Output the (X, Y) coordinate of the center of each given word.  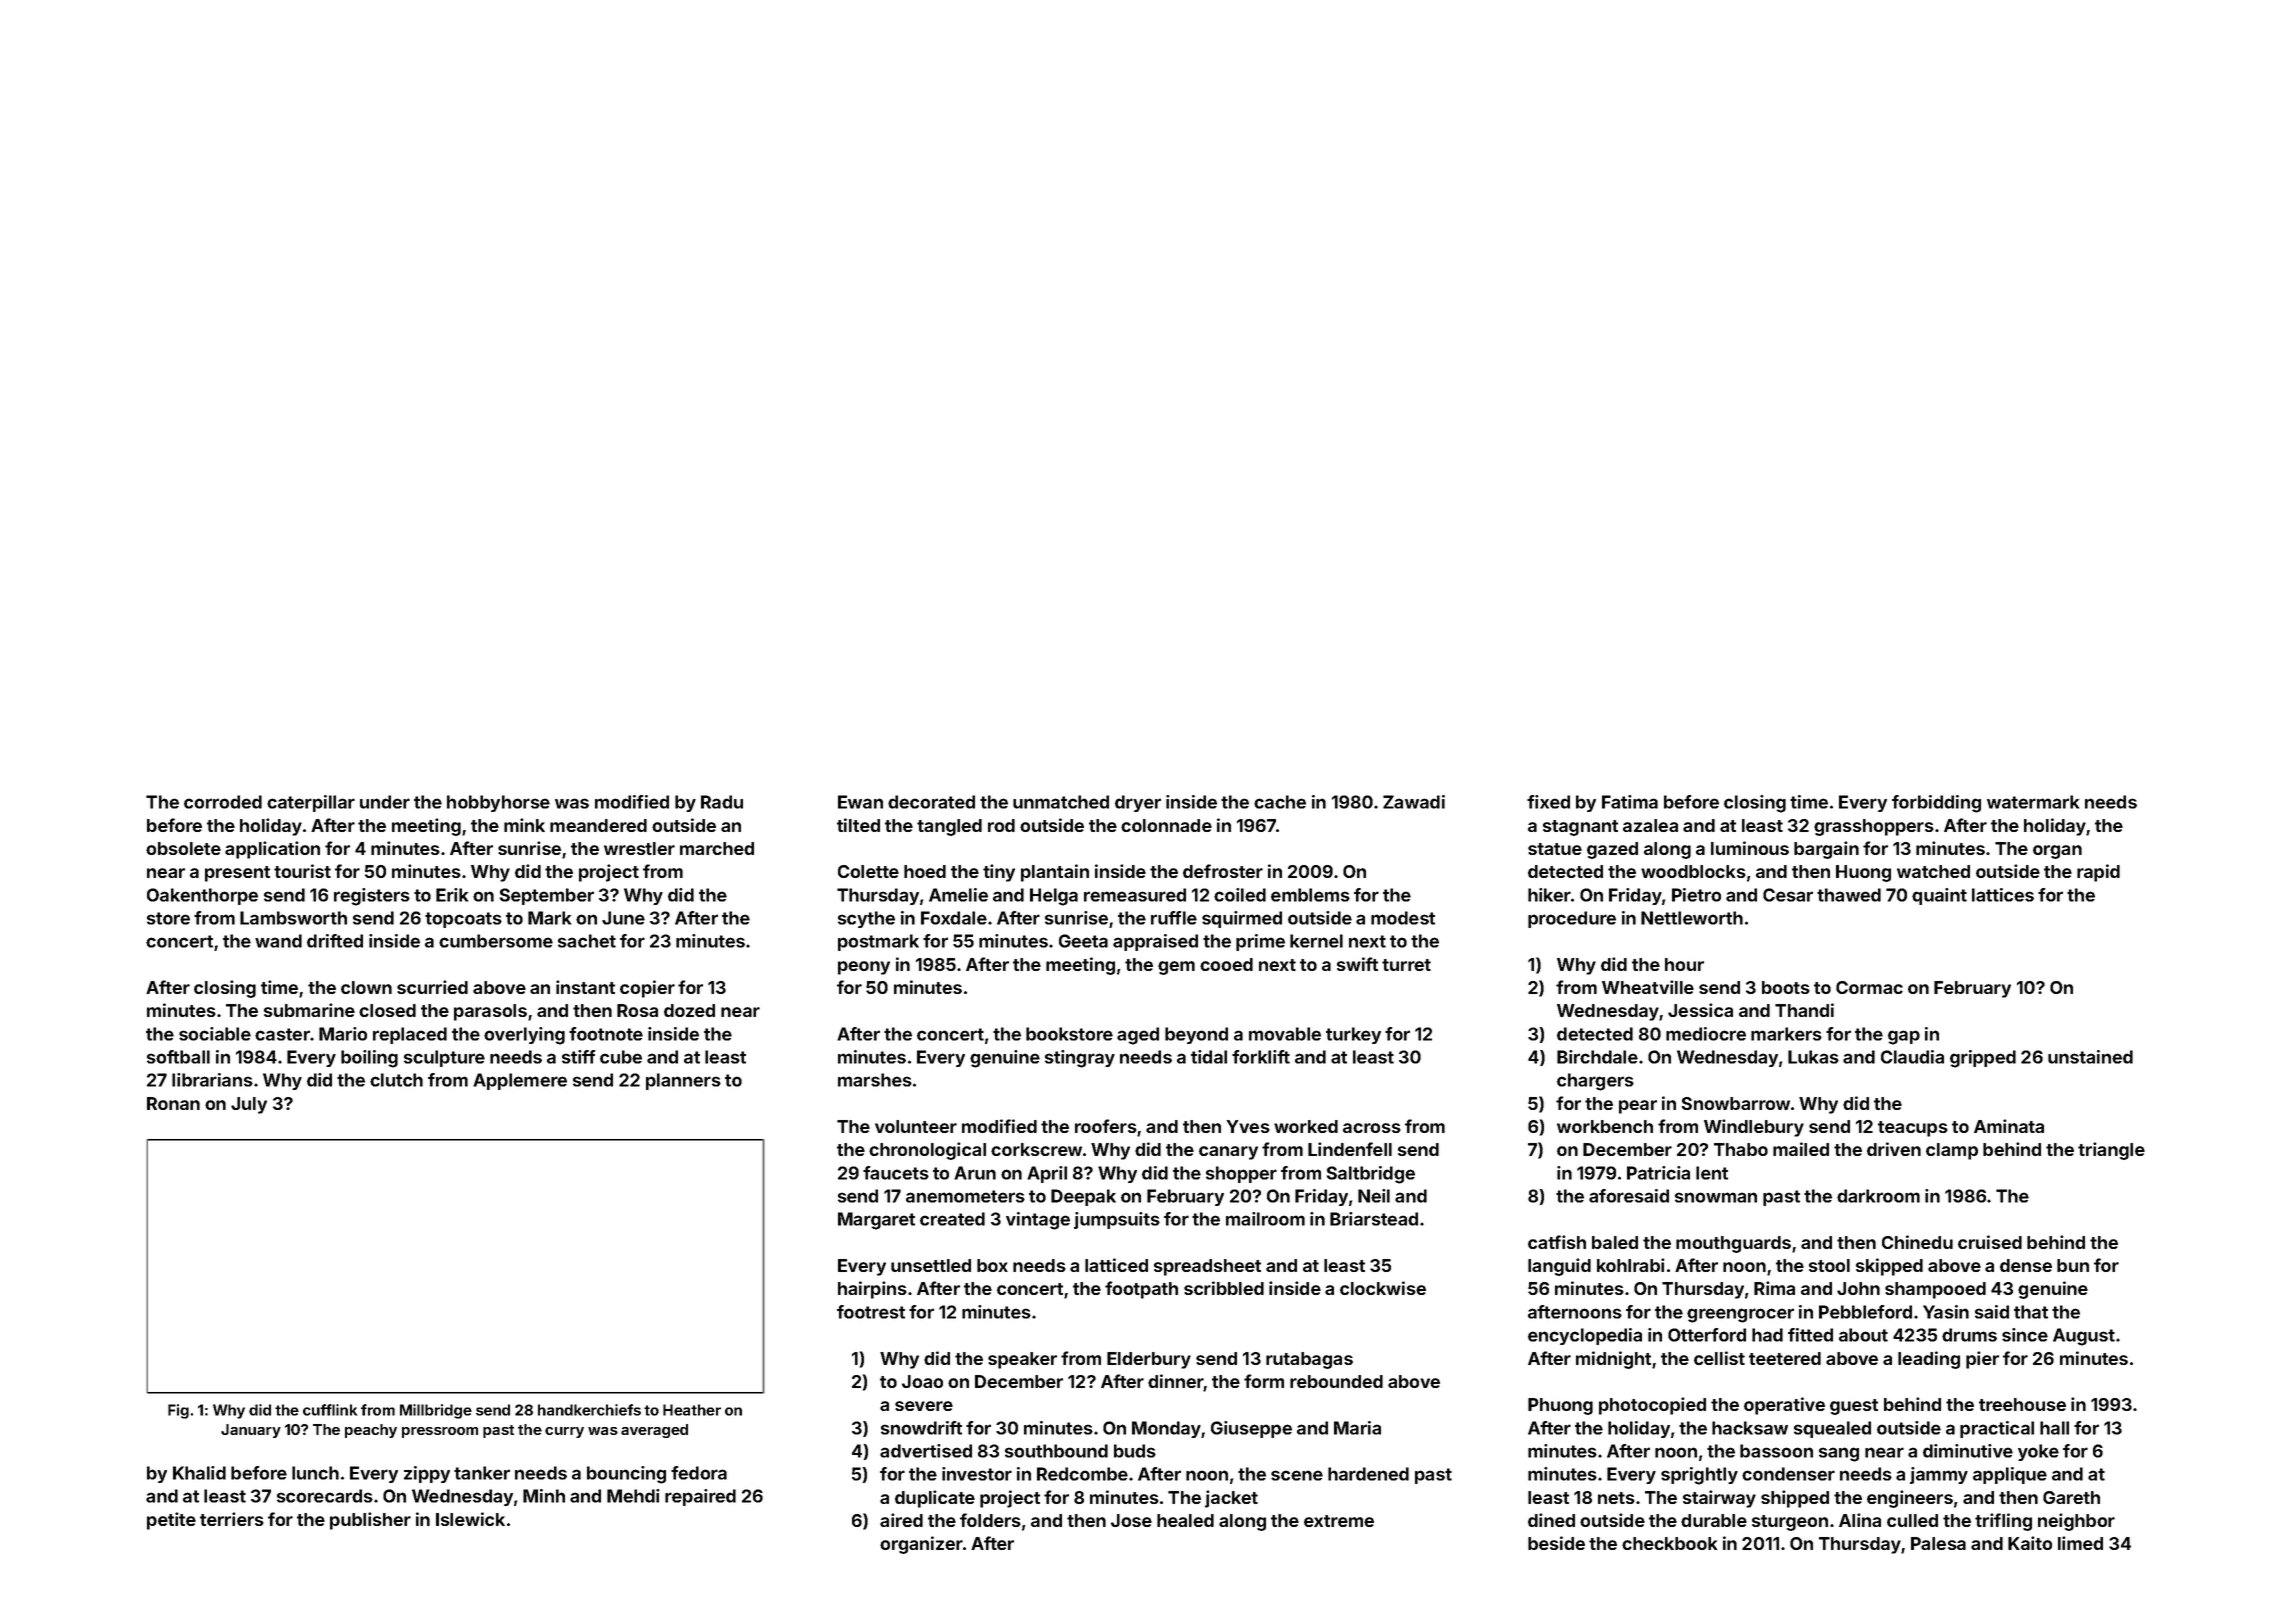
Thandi (1804, 1010)
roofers (1106, 1126)
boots (1786, 987)
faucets (896, 1173)
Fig (178, 1411)
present (237, 874)
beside (1556, 1543)
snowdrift (921, 1428)
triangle (2111, 1151)
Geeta (1083, 941)
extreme (1339, 1521)
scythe (866, 919)
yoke (2038, 1452)
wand (278, 941)
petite (171, 1521)
